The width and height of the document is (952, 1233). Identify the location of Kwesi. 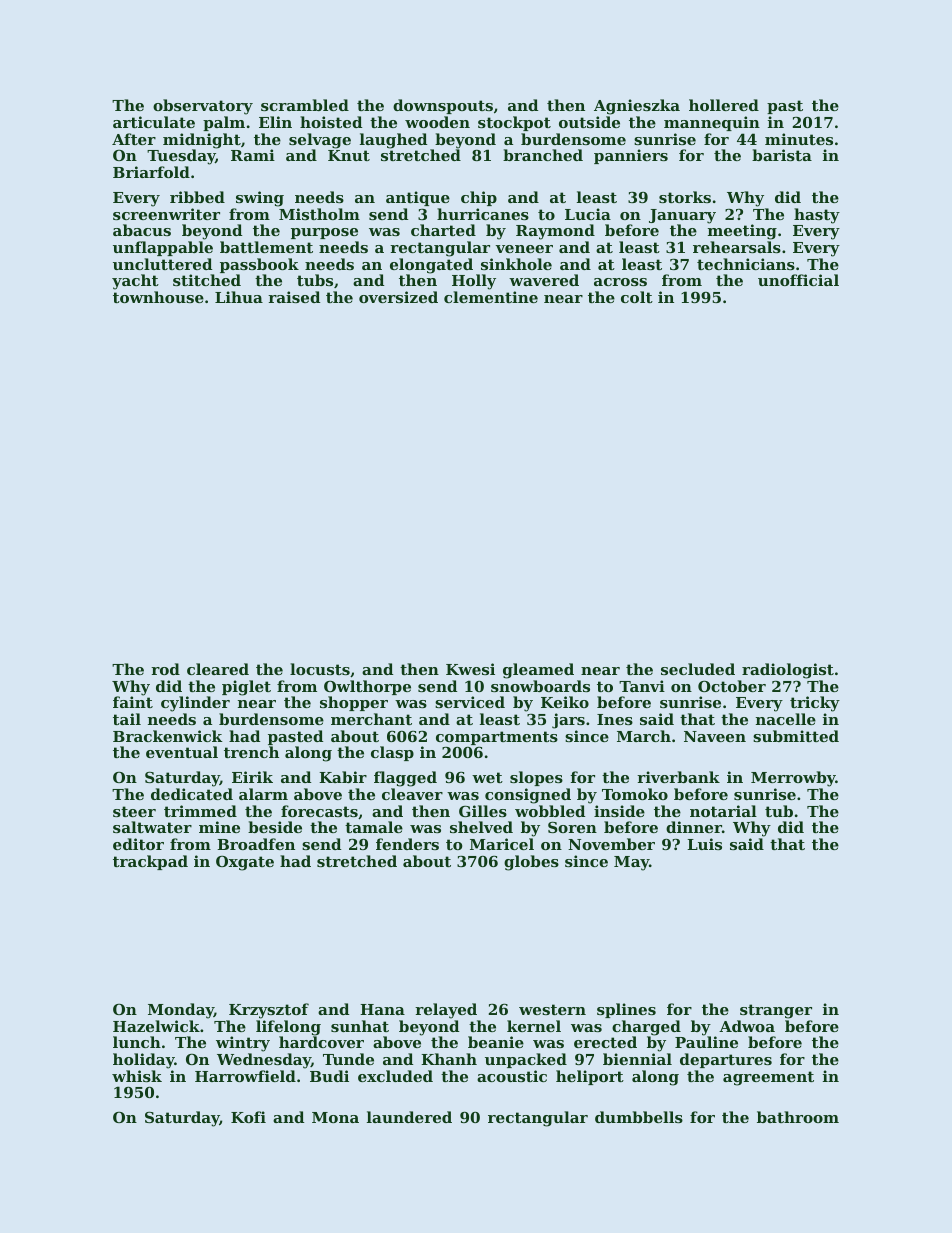
(470, 669).
